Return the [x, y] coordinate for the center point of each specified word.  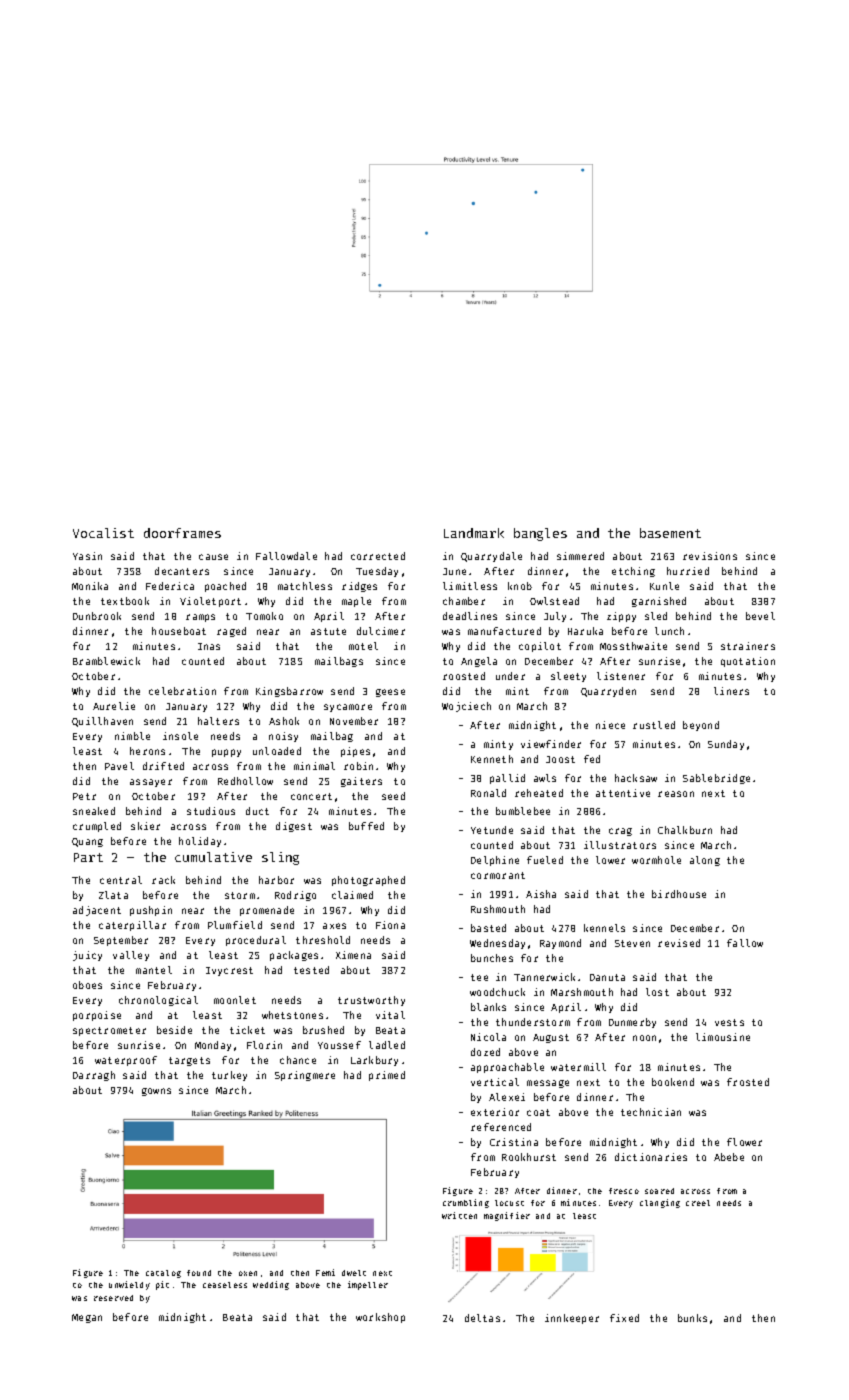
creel [698, 1203]
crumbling [466, 1203]
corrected [378, 556]
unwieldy [129, 1285]
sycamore [348, 708]
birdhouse [679, 894]
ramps [200, 618]
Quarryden [608, 692]
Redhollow [245, 781]
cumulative [213, 857]
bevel [760, 616]
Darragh [94, 1076]
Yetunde [492, 830]
